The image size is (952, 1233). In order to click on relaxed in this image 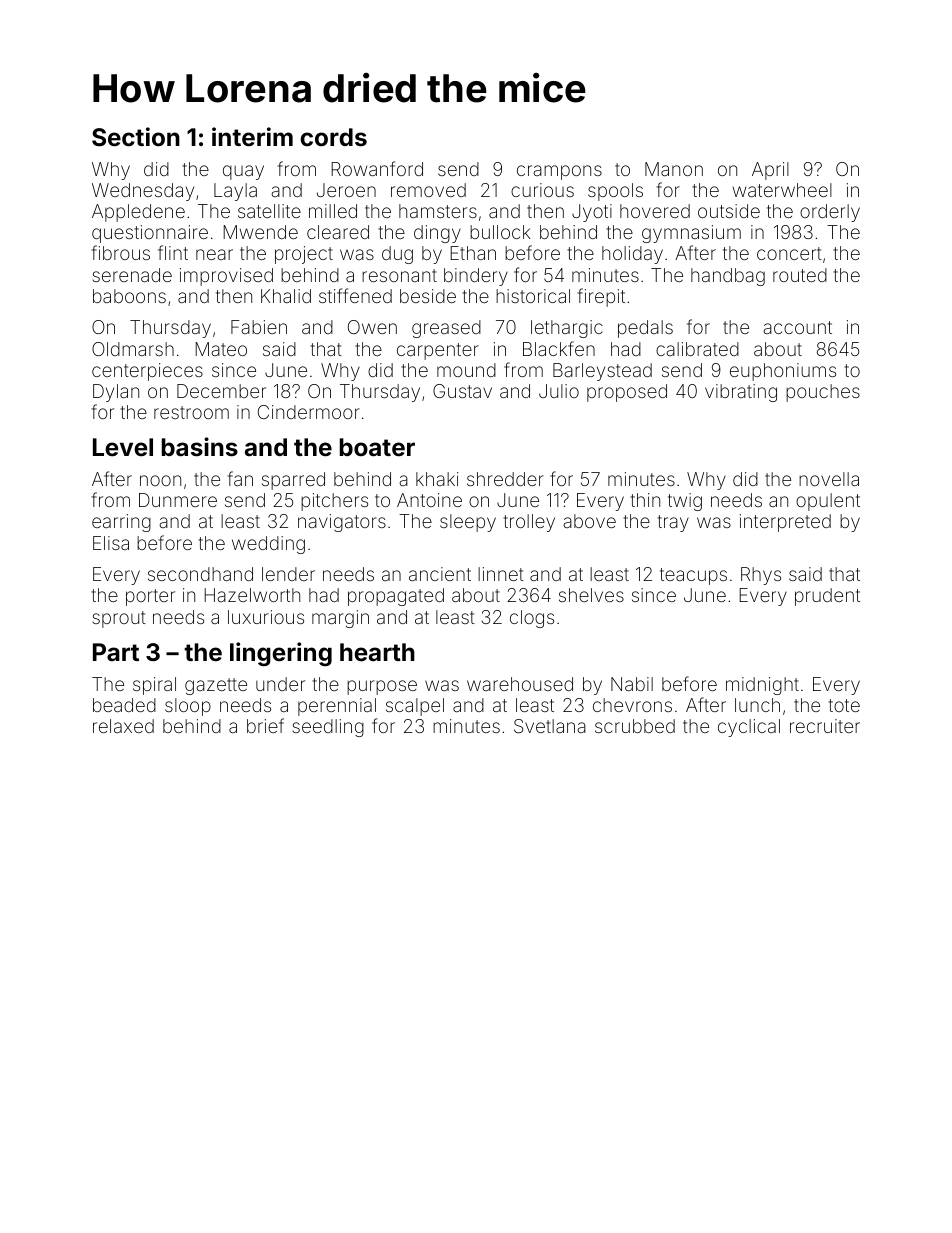, I will do `click(123, 726)`.
